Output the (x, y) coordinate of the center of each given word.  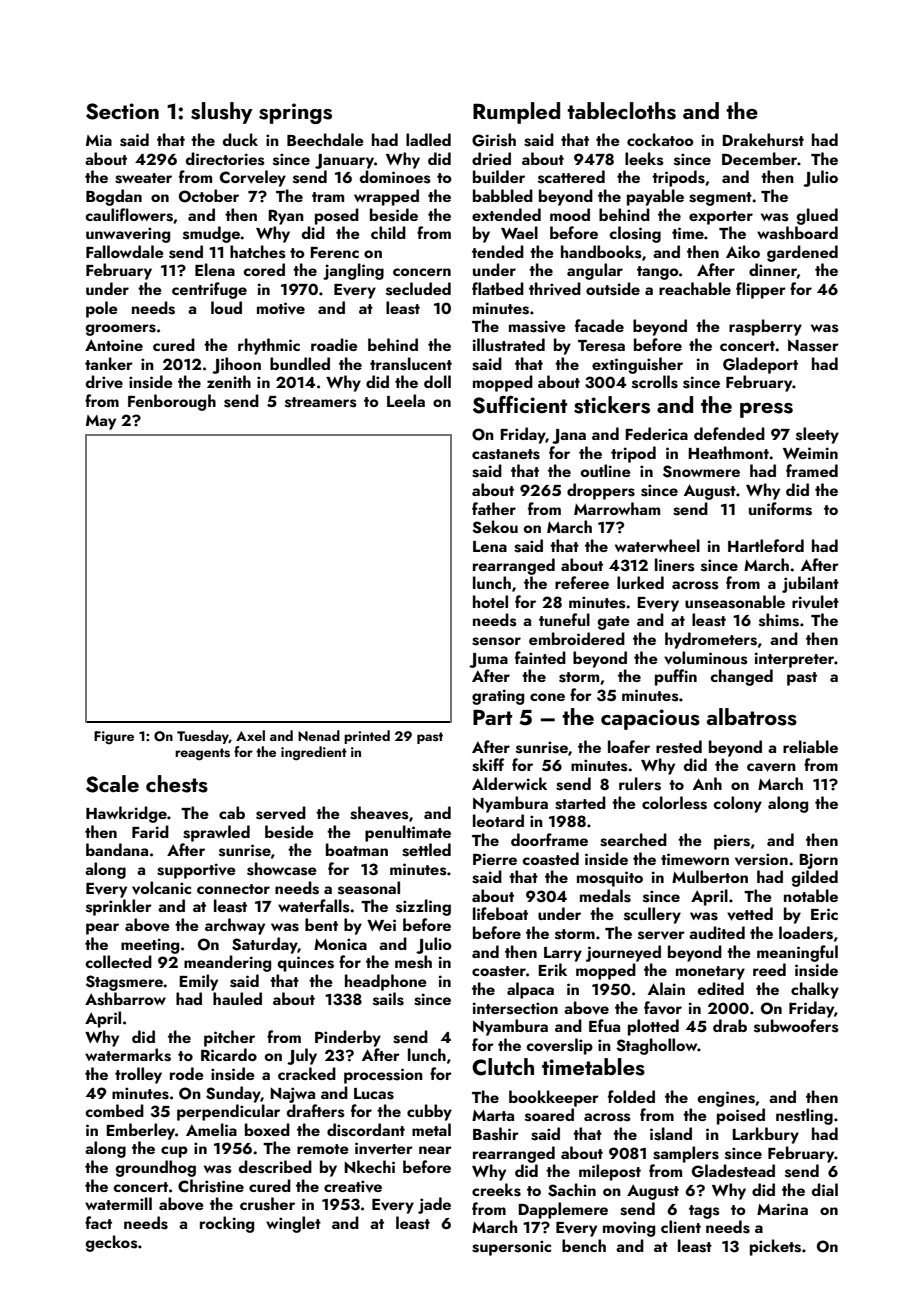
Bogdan (114, 197)
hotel (490, 601)
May (101, 422)
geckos (111, 1243)
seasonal (369, 888)
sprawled (216, 833)
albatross (752, 717)
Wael (519, 232)
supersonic (511, 1248)
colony (737, 804)
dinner (773, 270)
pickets (775, 1247)
